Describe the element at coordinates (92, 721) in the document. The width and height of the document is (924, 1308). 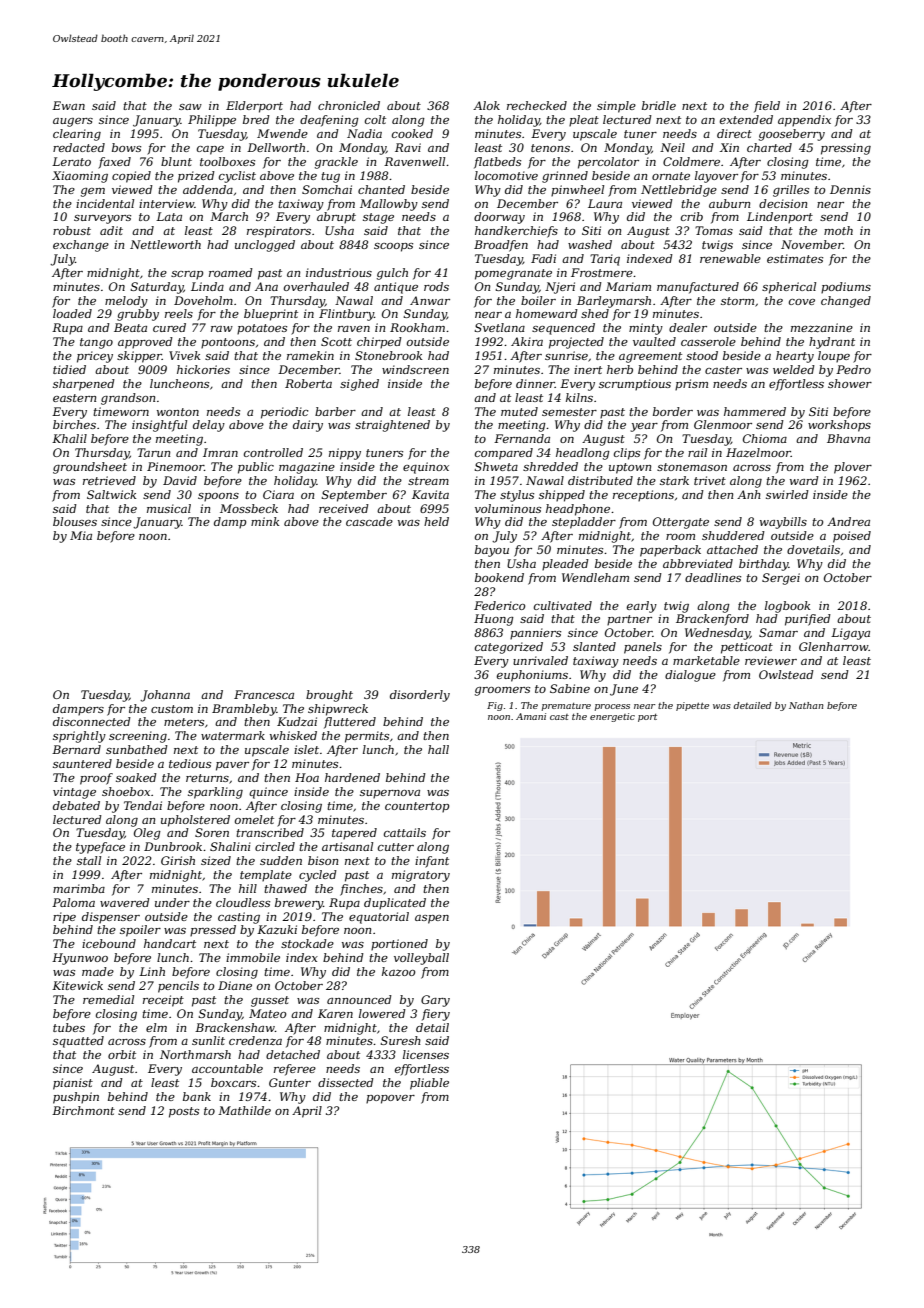
I see `disconnected` at that location.
